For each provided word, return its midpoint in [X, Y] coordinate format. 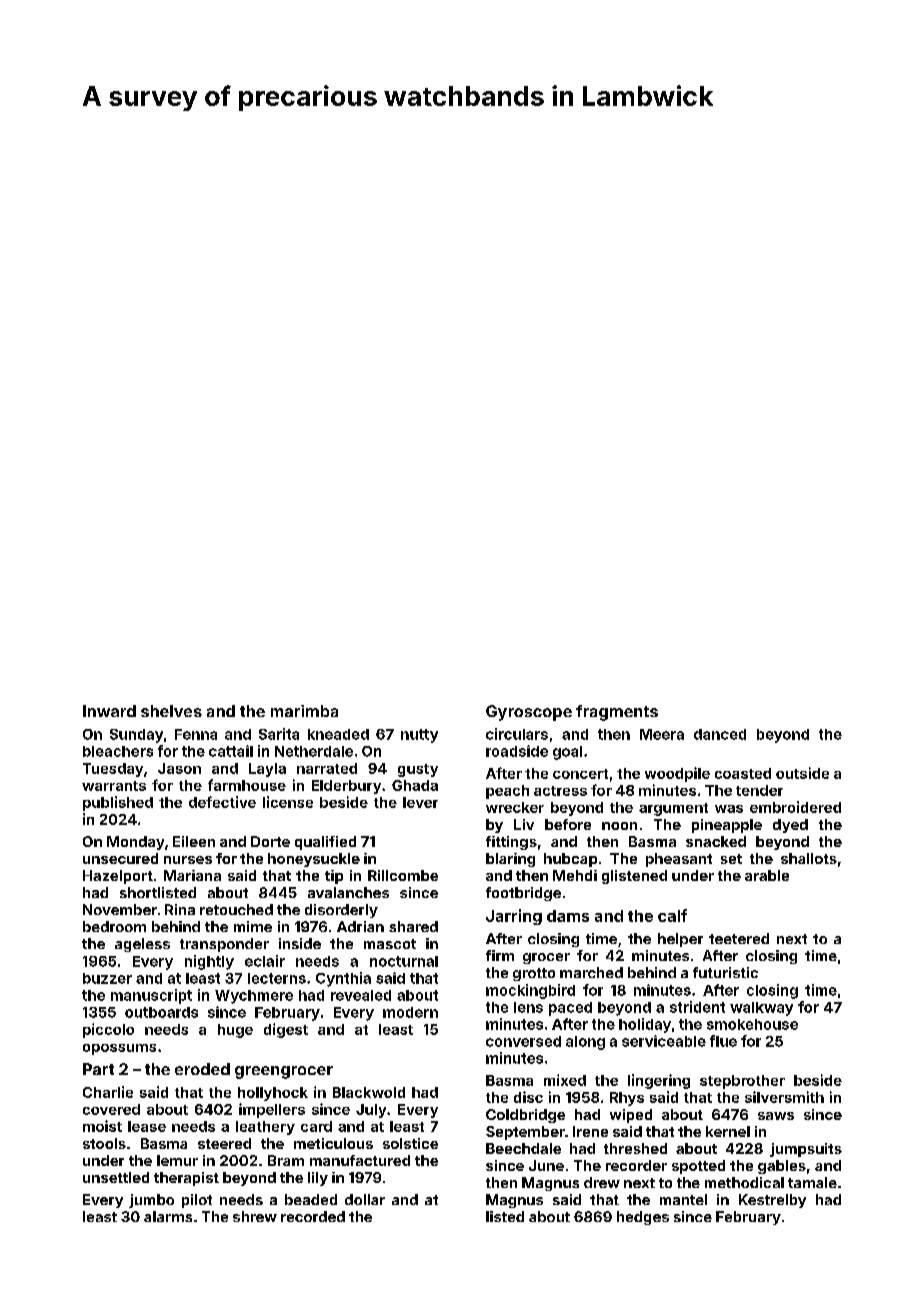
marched [591, 972]
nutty [419, 736]
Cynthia [343, 979]
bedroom [114, 926]
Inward [109, 711]
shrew [255, 1216]
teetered [739, 938]
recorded [313, 1216]
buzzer [107, 978]
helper [680, 940]
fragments [617, 713]
